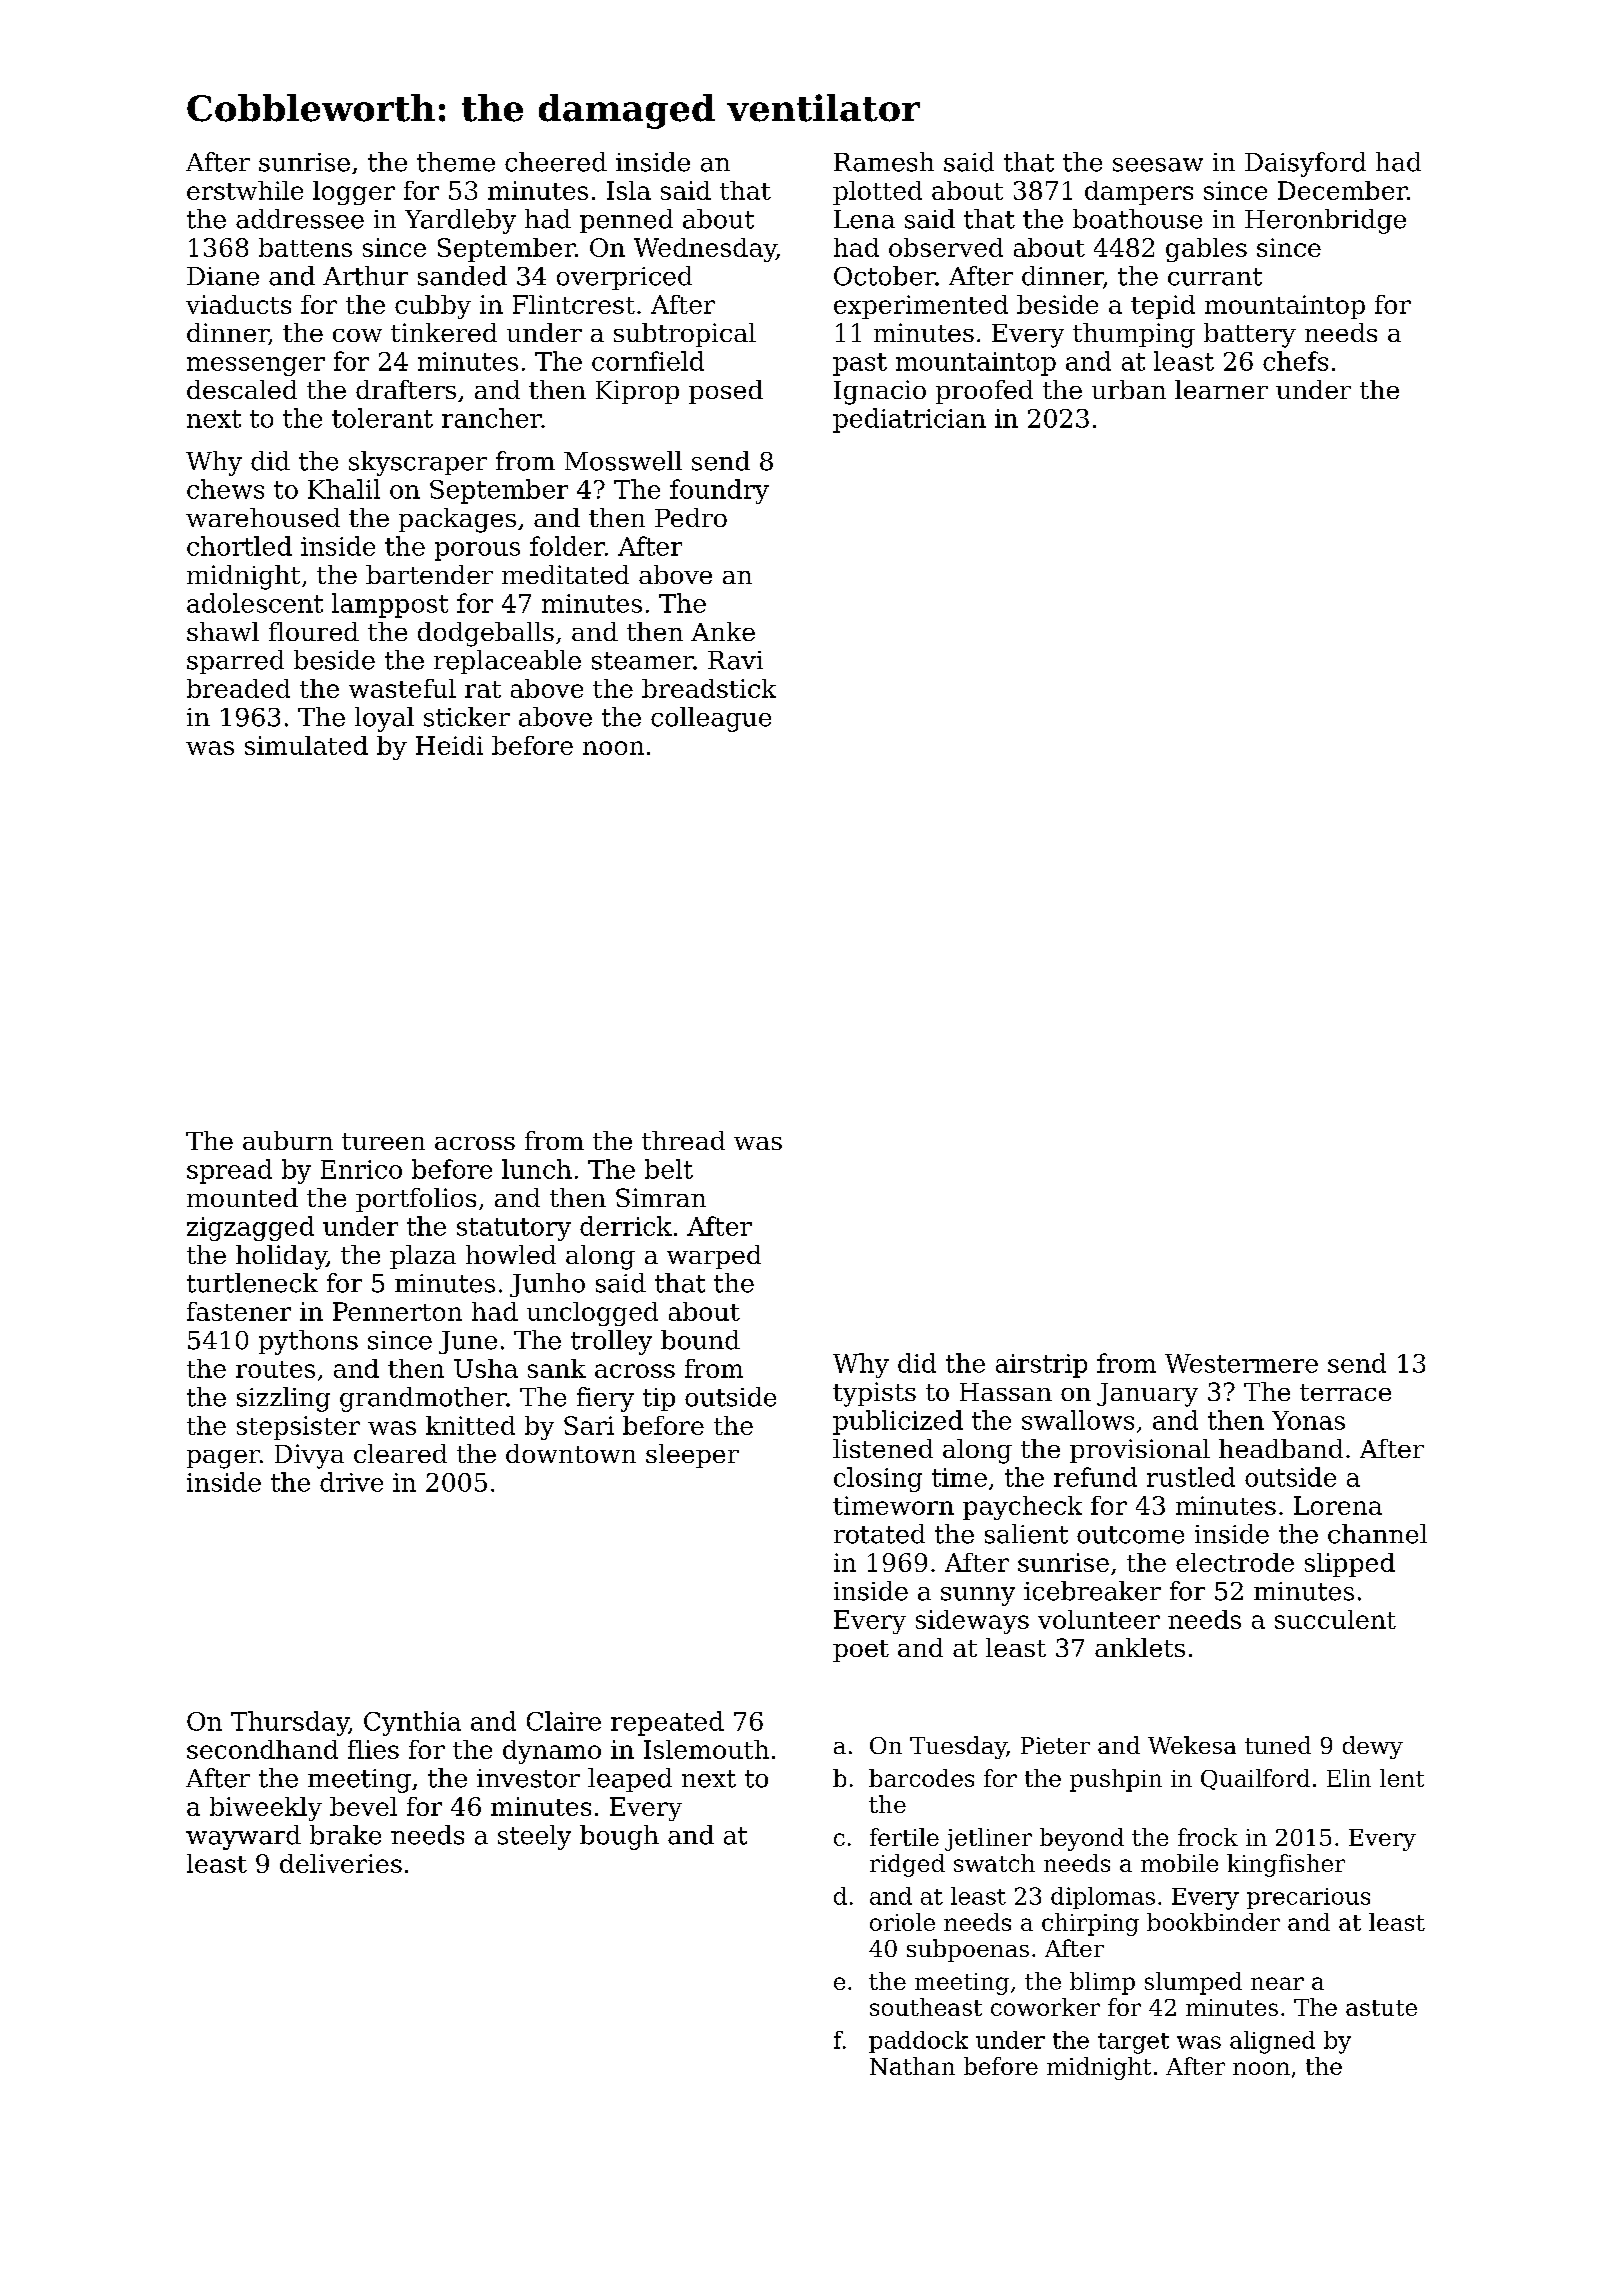  Describe the element at coordinates (921, 1778) in the screenshot. I see `barcodes` at that location.
